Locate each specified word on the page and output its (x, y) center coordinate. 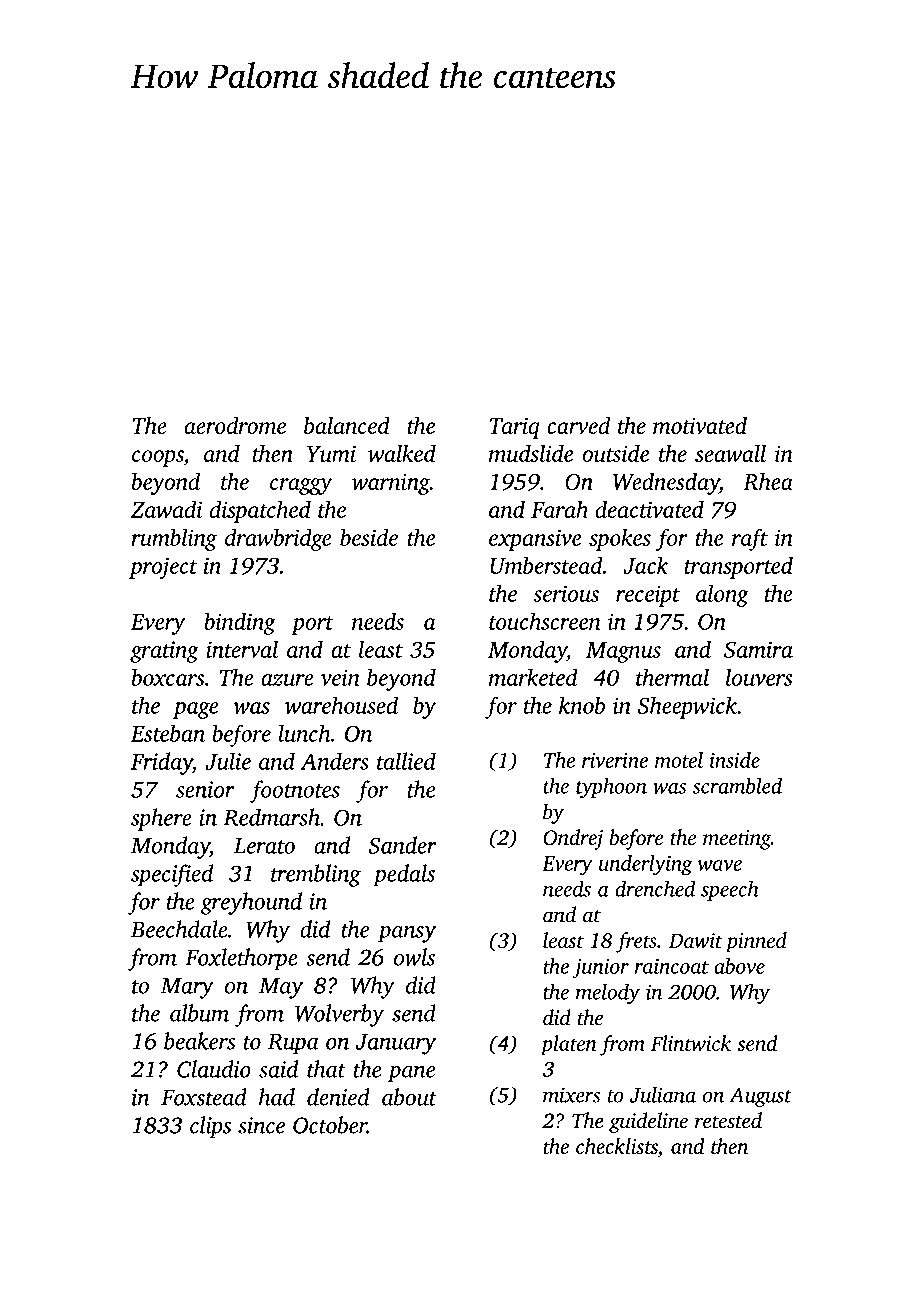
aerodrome (235, 425)
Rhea (768, 481)
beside (369, 537)
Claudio (214, 1069)
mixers (571, 1095)
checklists (617, 1146)
